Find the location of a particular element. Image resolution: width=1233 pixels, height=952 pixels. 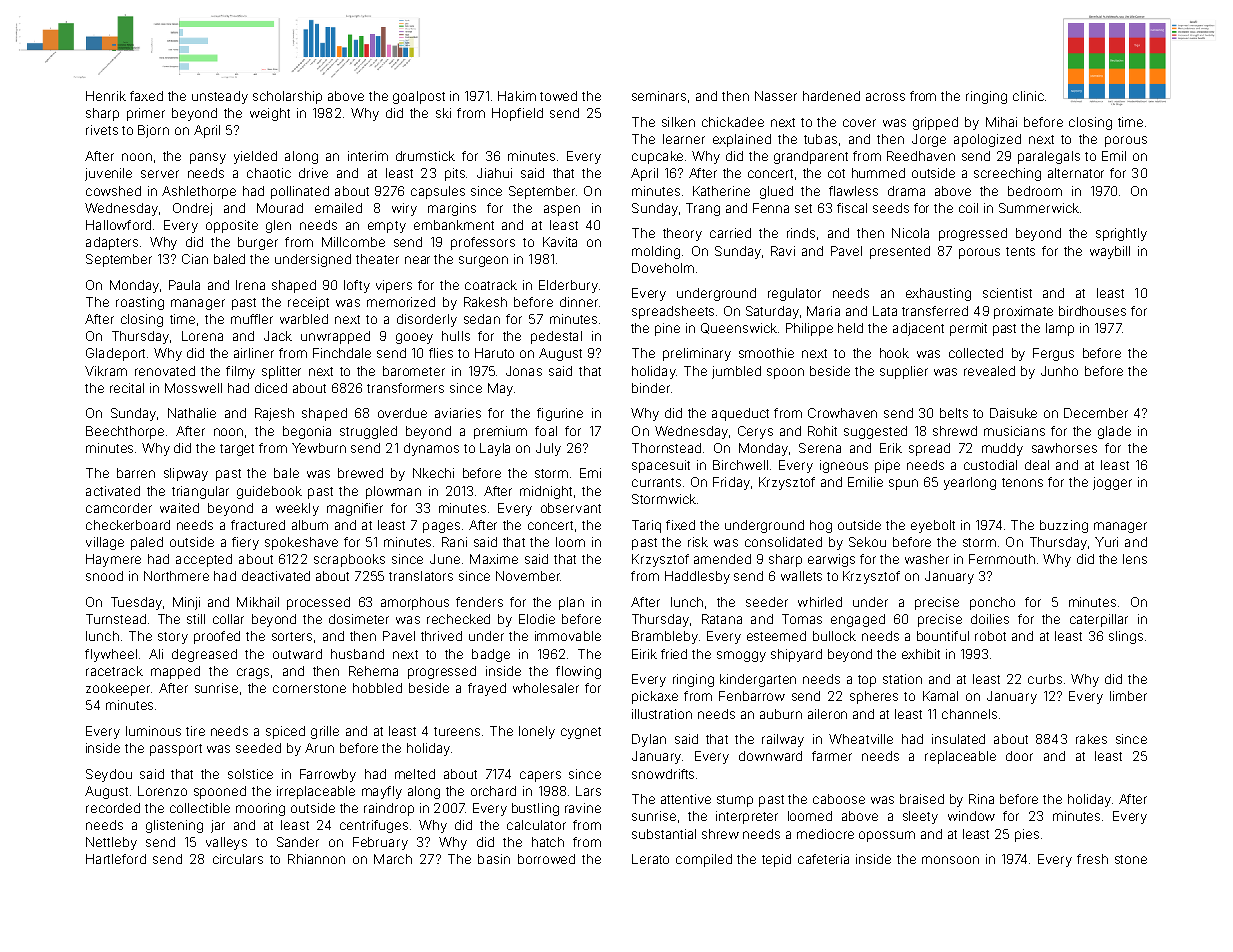

chickadee is located at coordinates (733, 122).
